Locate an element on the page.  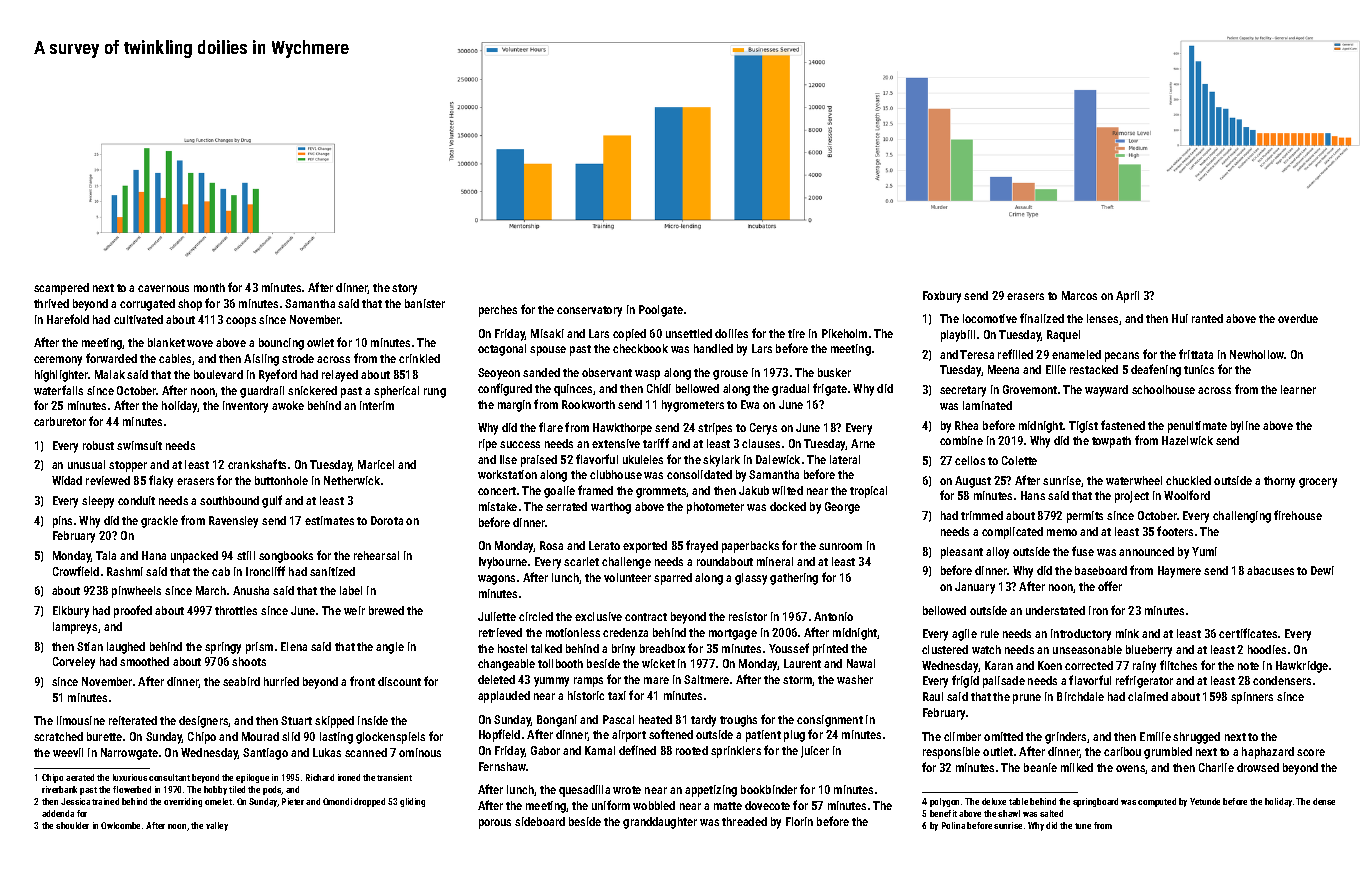
exclusive is located at coordinates (598, 616).
